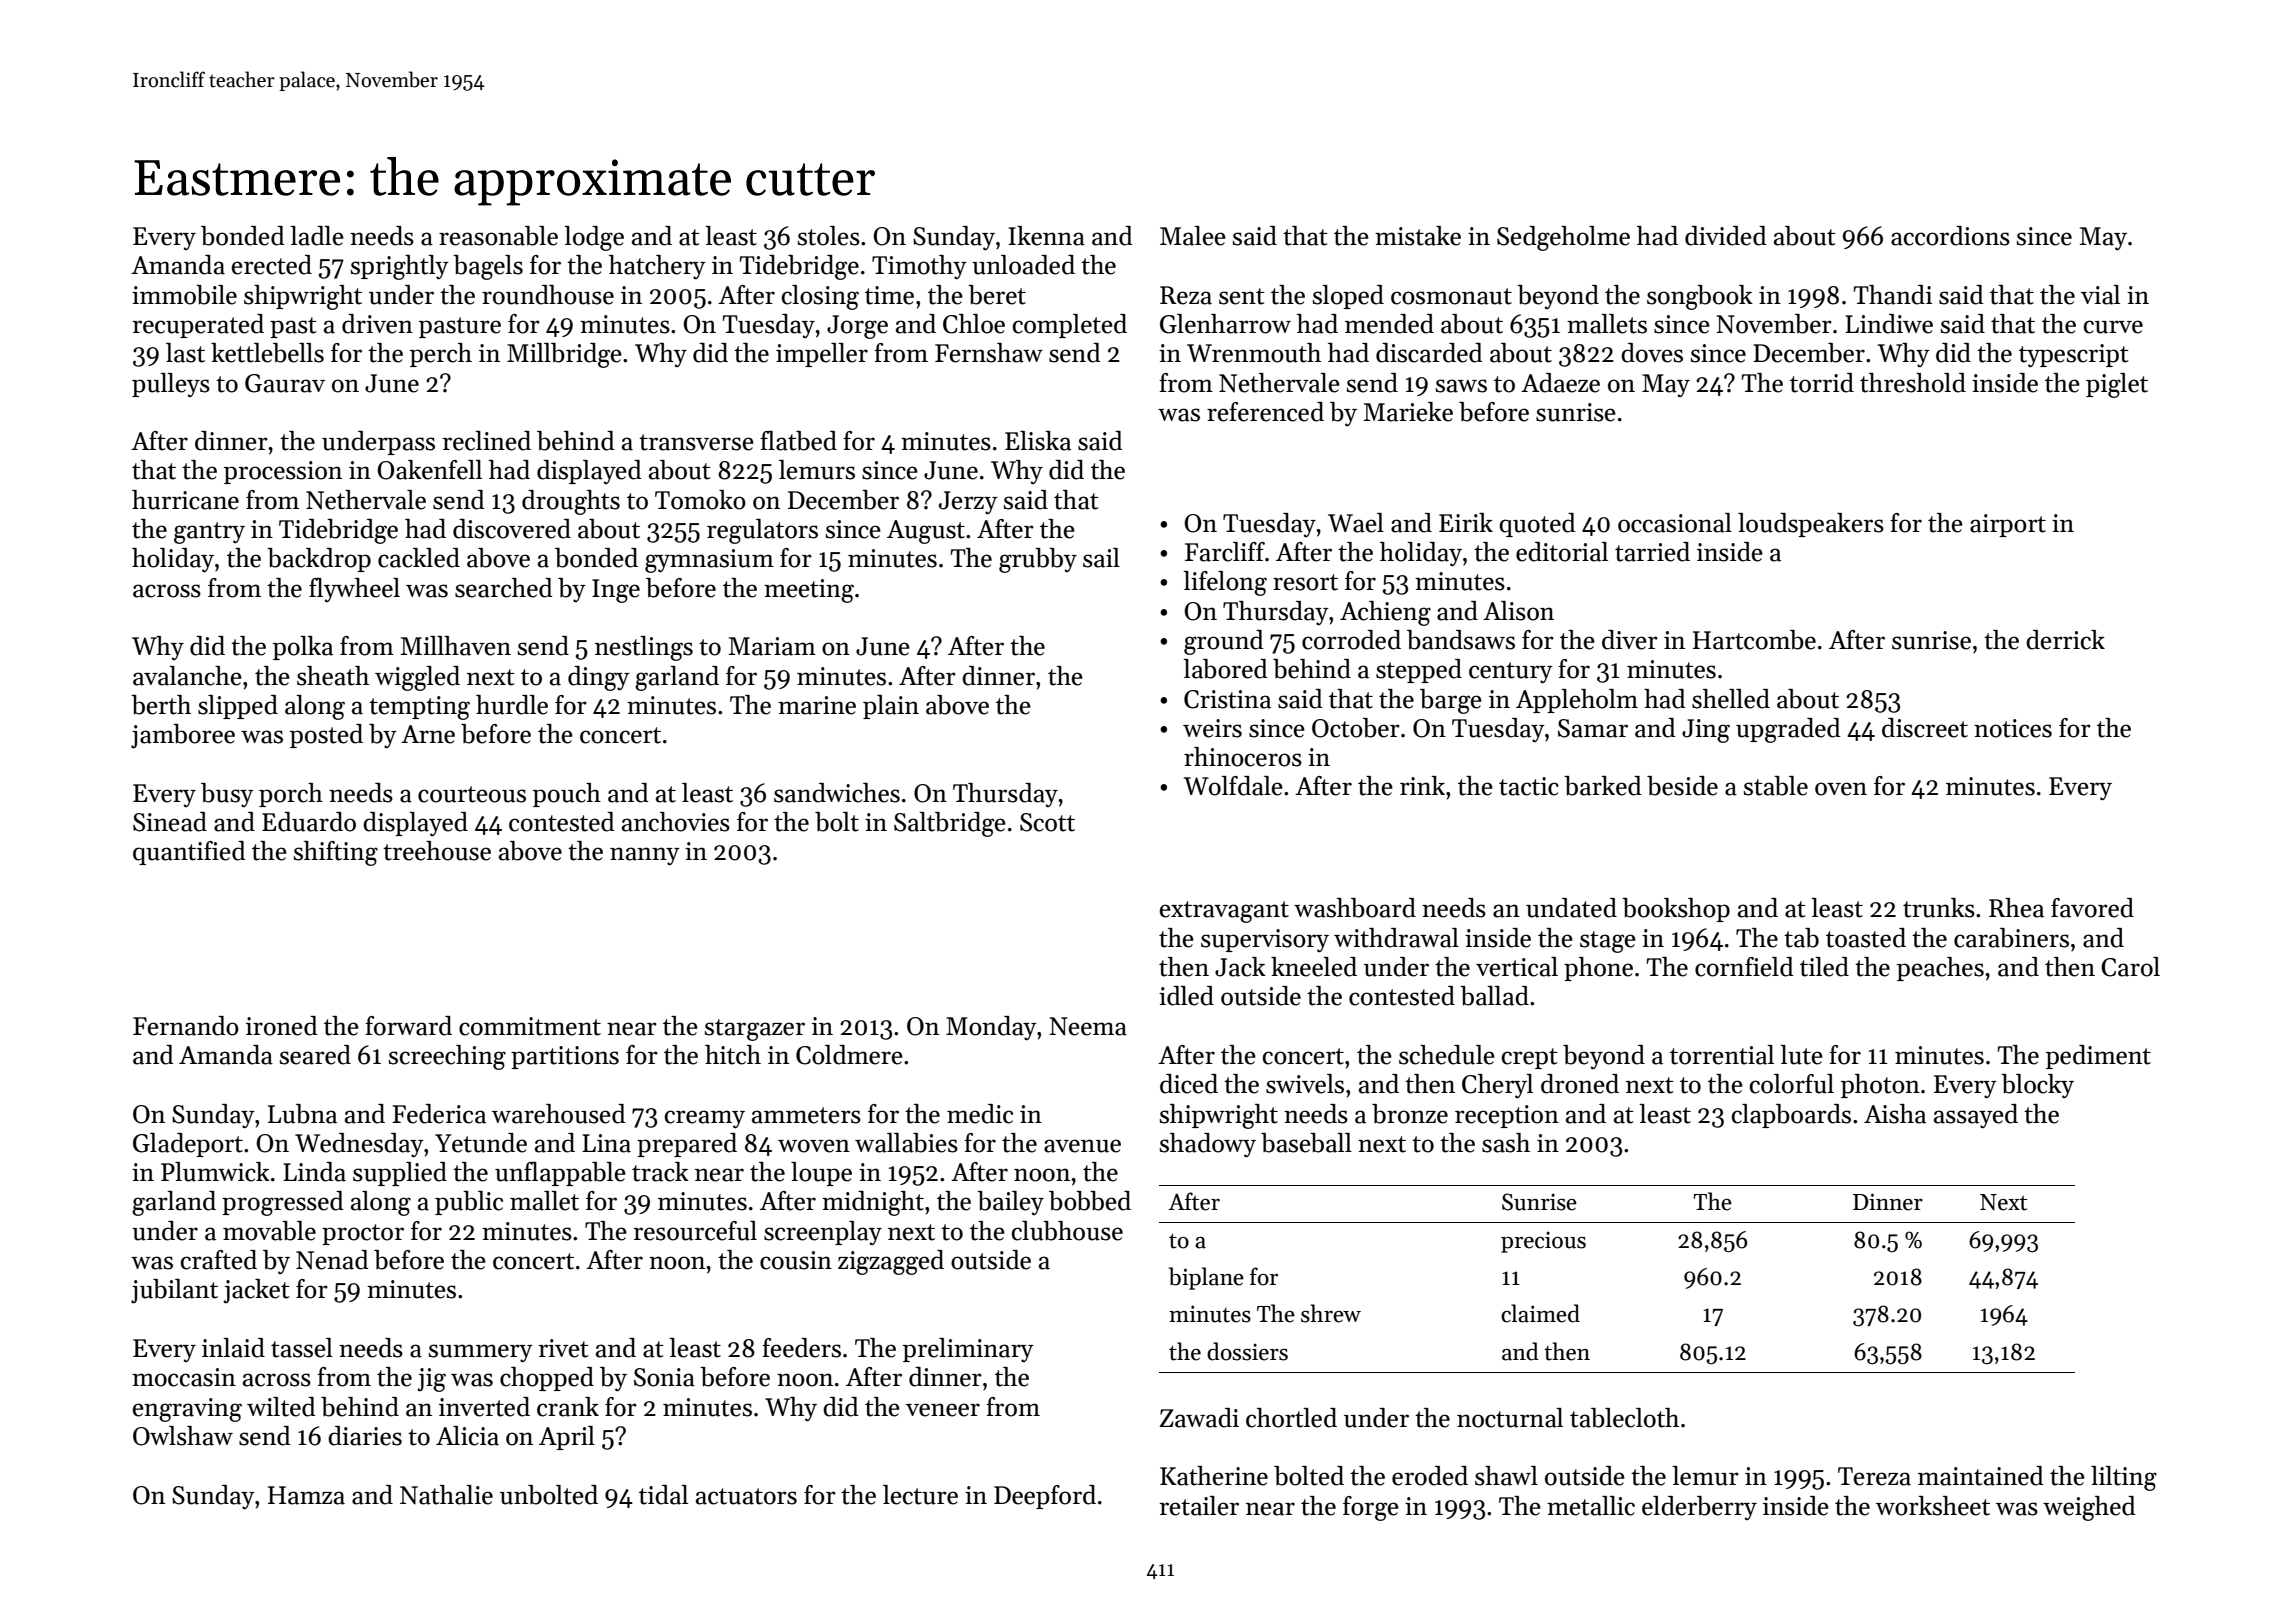 The height and width of the screenshot is (1622, 2293). I want to click on Zawadi, so click(1199, 1418).
